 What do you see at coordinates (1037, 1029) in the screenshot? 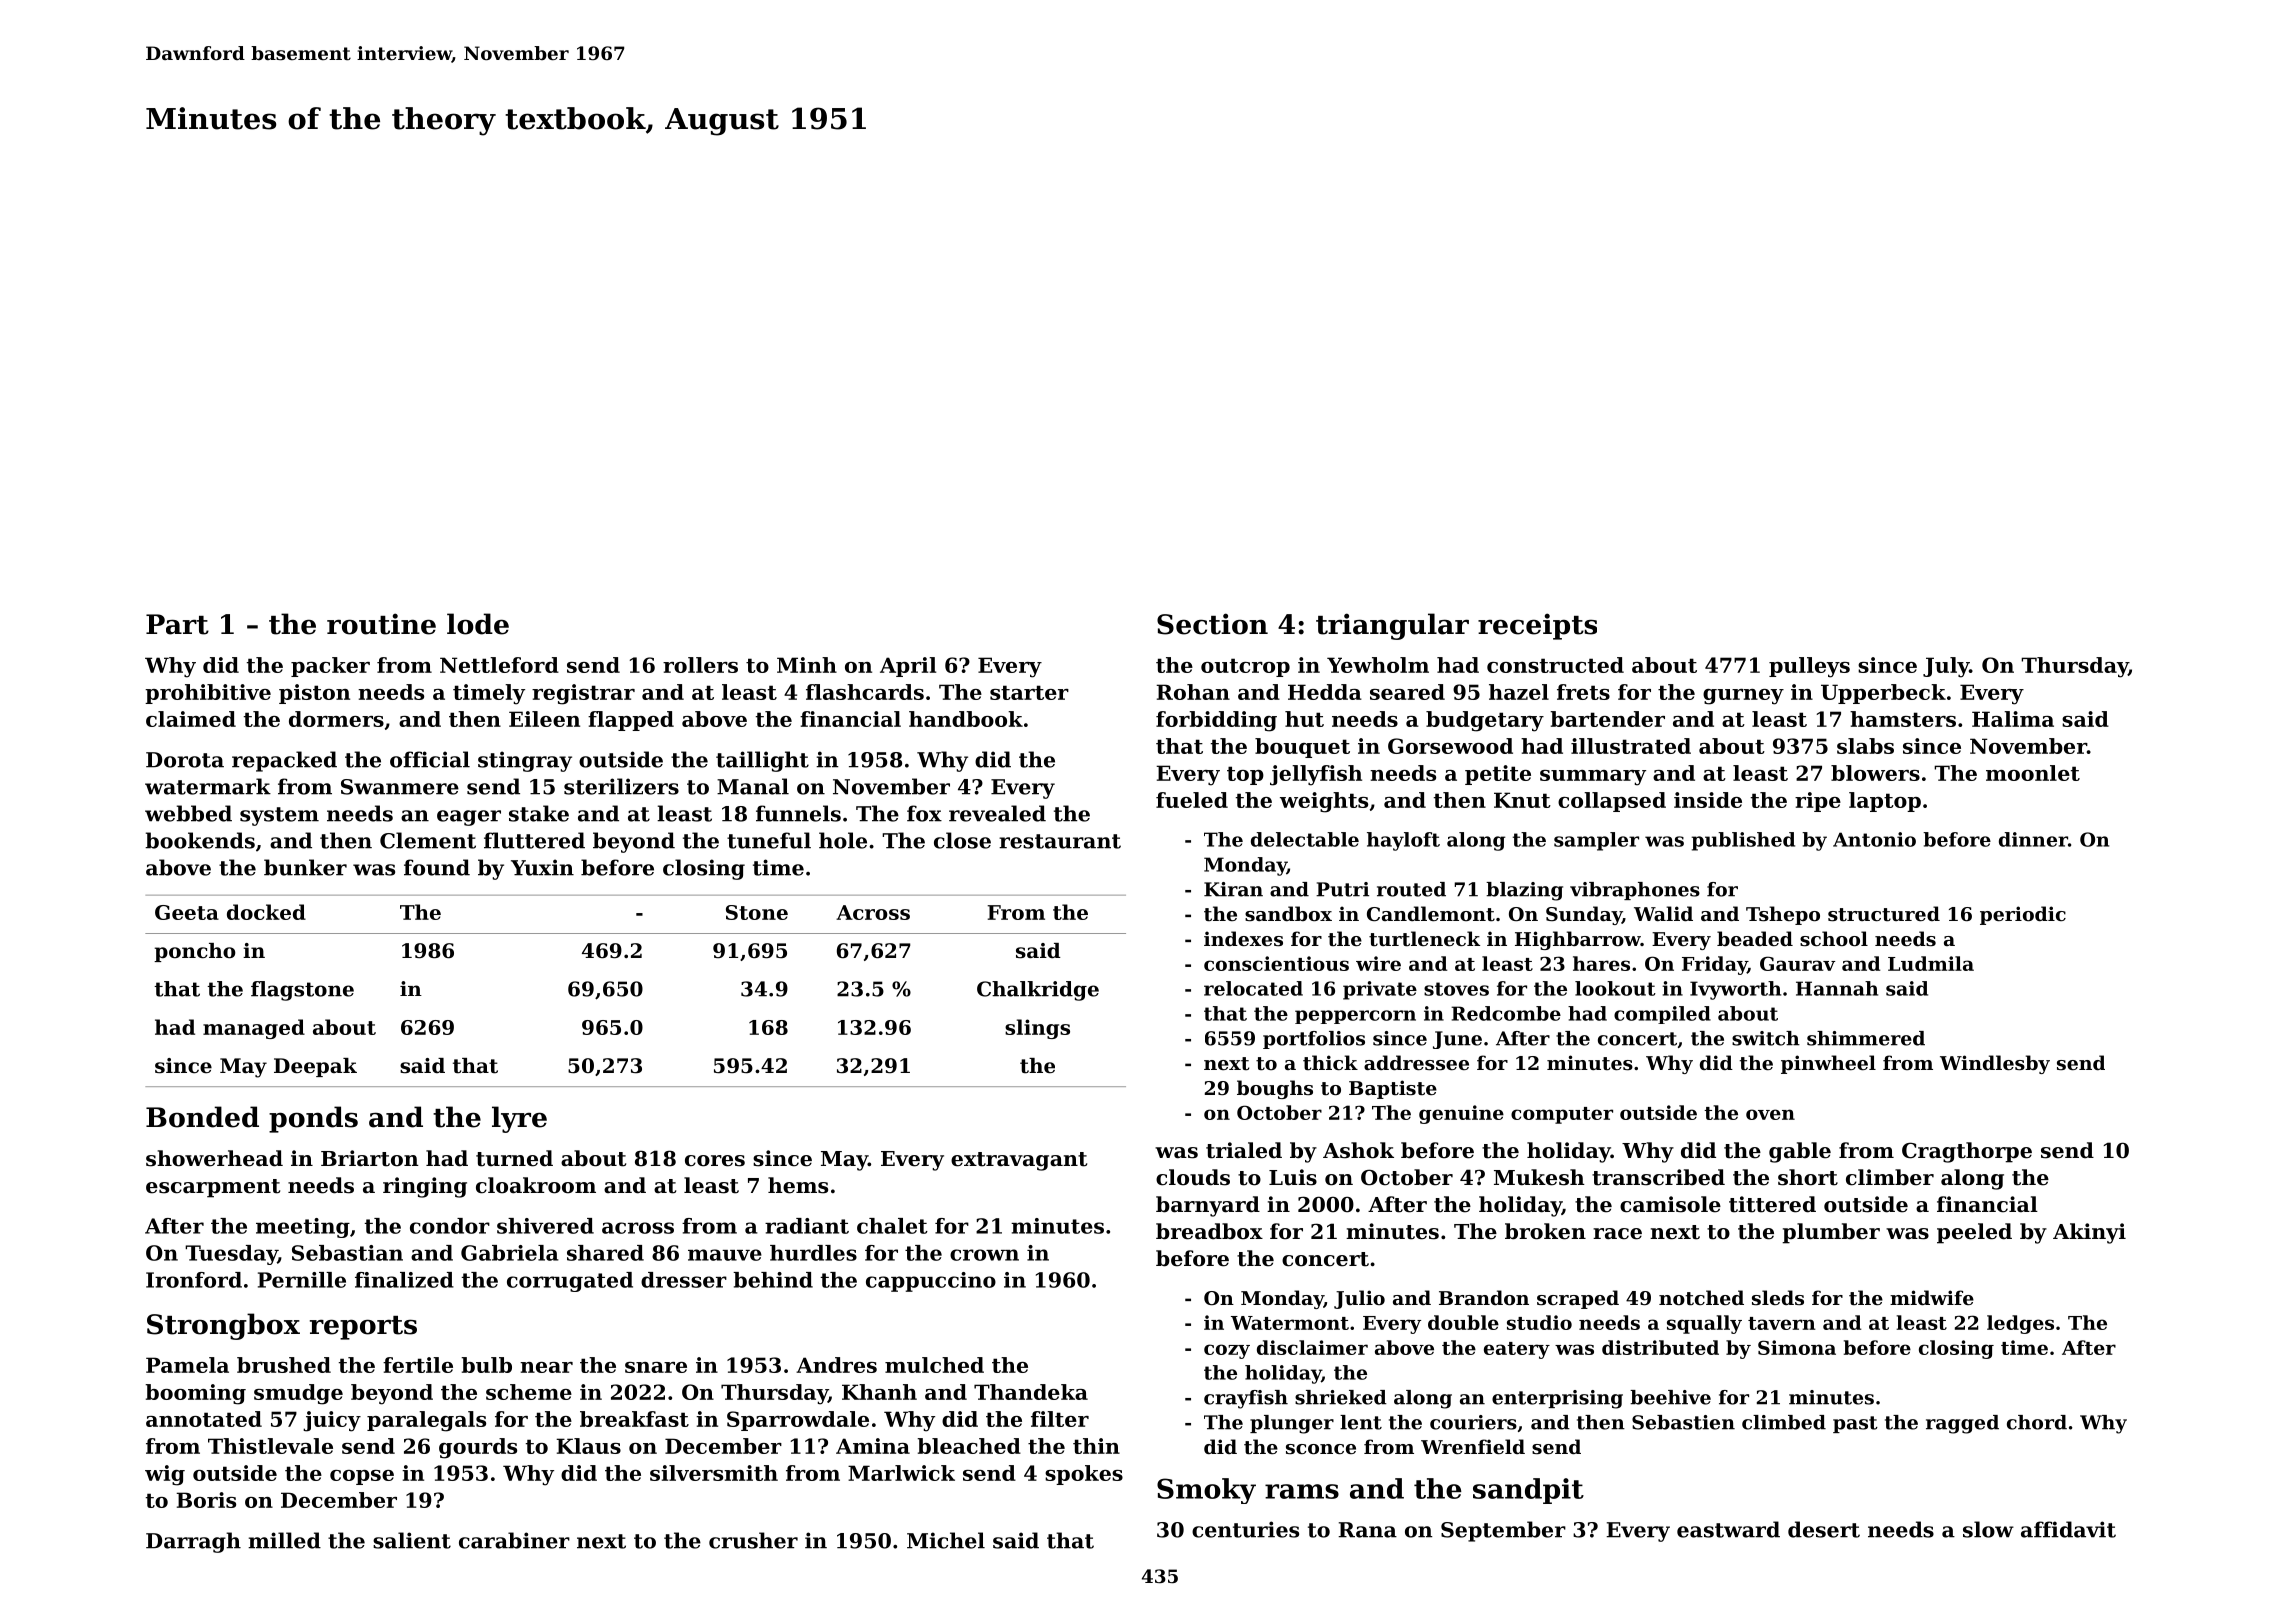
I see `slings` at bounding box center [1037, 1029].
